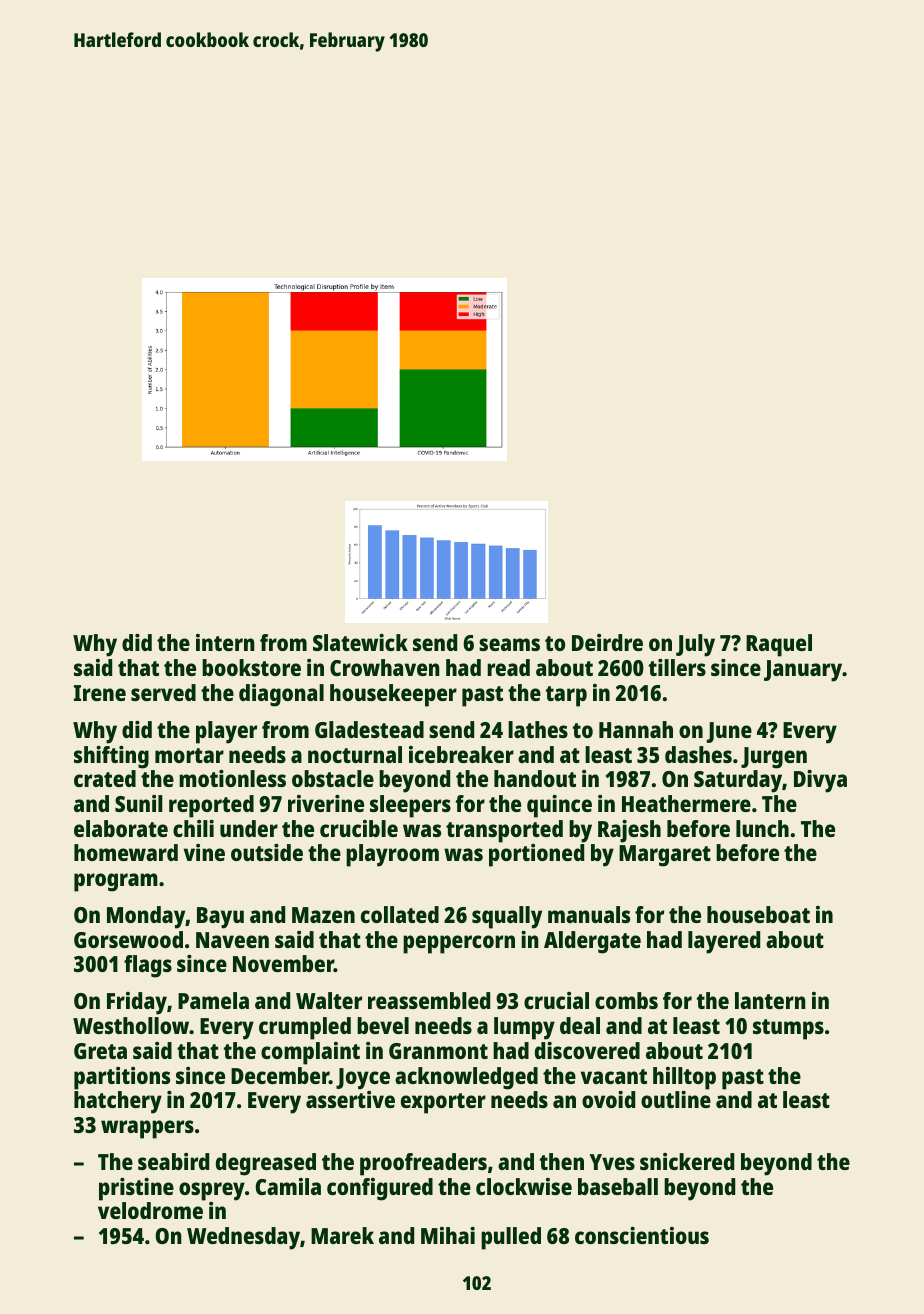  Describe the element at coordinates (758, 914) in the screenshot. I see `houseboat` at that location.
